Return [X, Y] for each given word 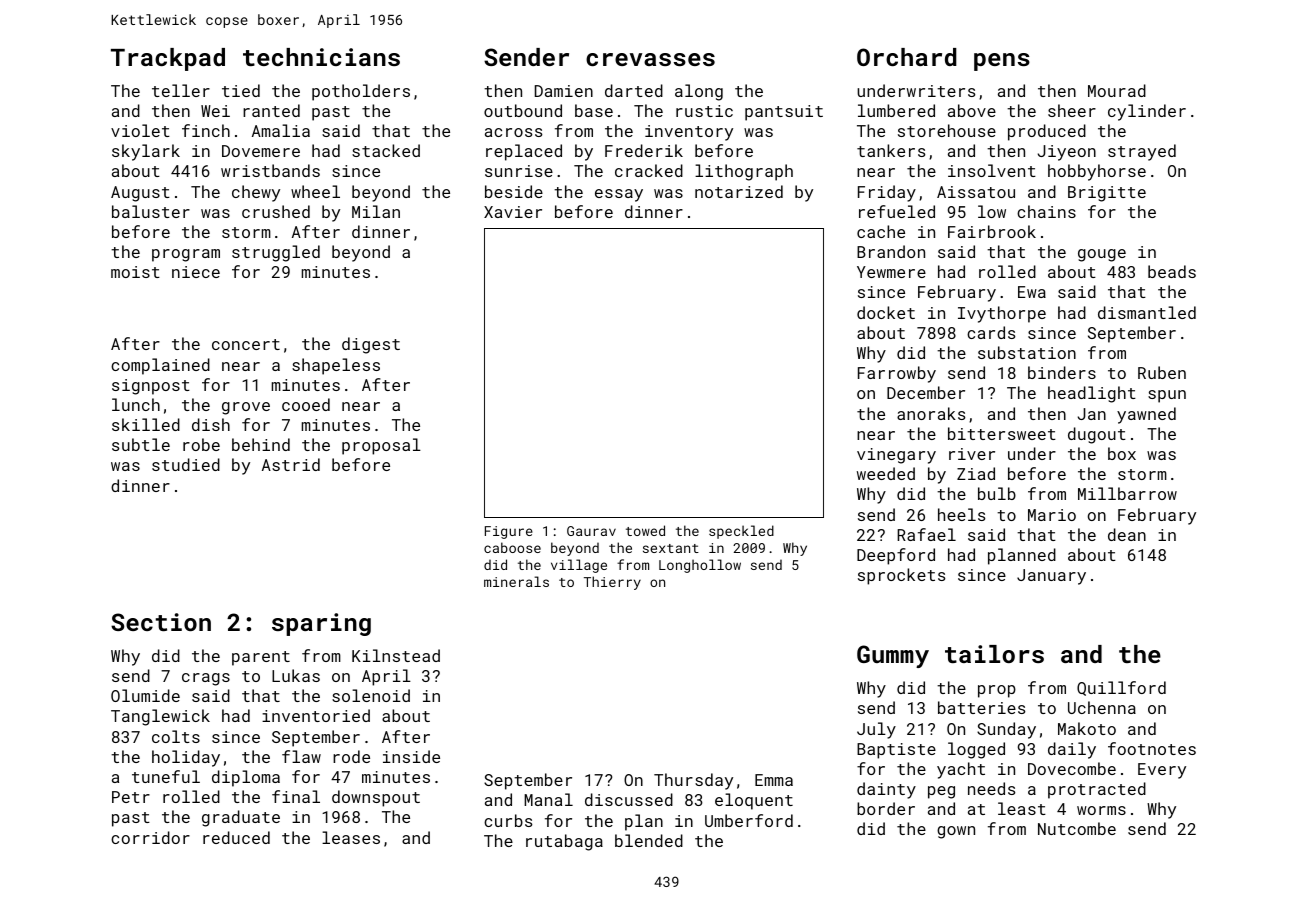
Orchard [907, 57]
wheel [315, 191]
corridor [150, 837]
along [699, 92]
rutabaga [564, 842]
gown [956, 832]
